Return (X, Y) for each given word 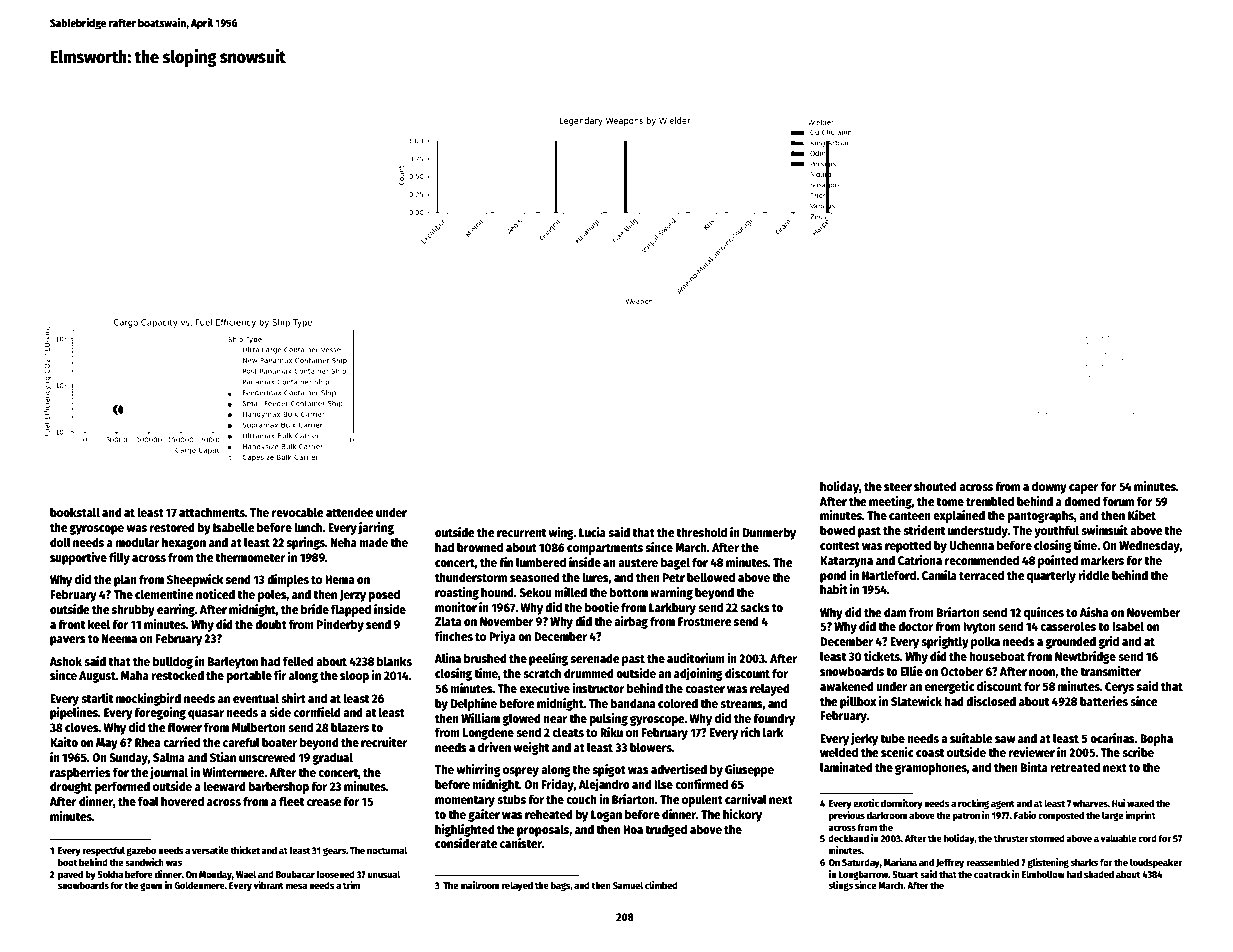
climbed (661, 885)
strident (924, 530)
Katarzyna (846, 562)
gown (151, 887)
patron (966, 816)
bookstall (75, 512)
